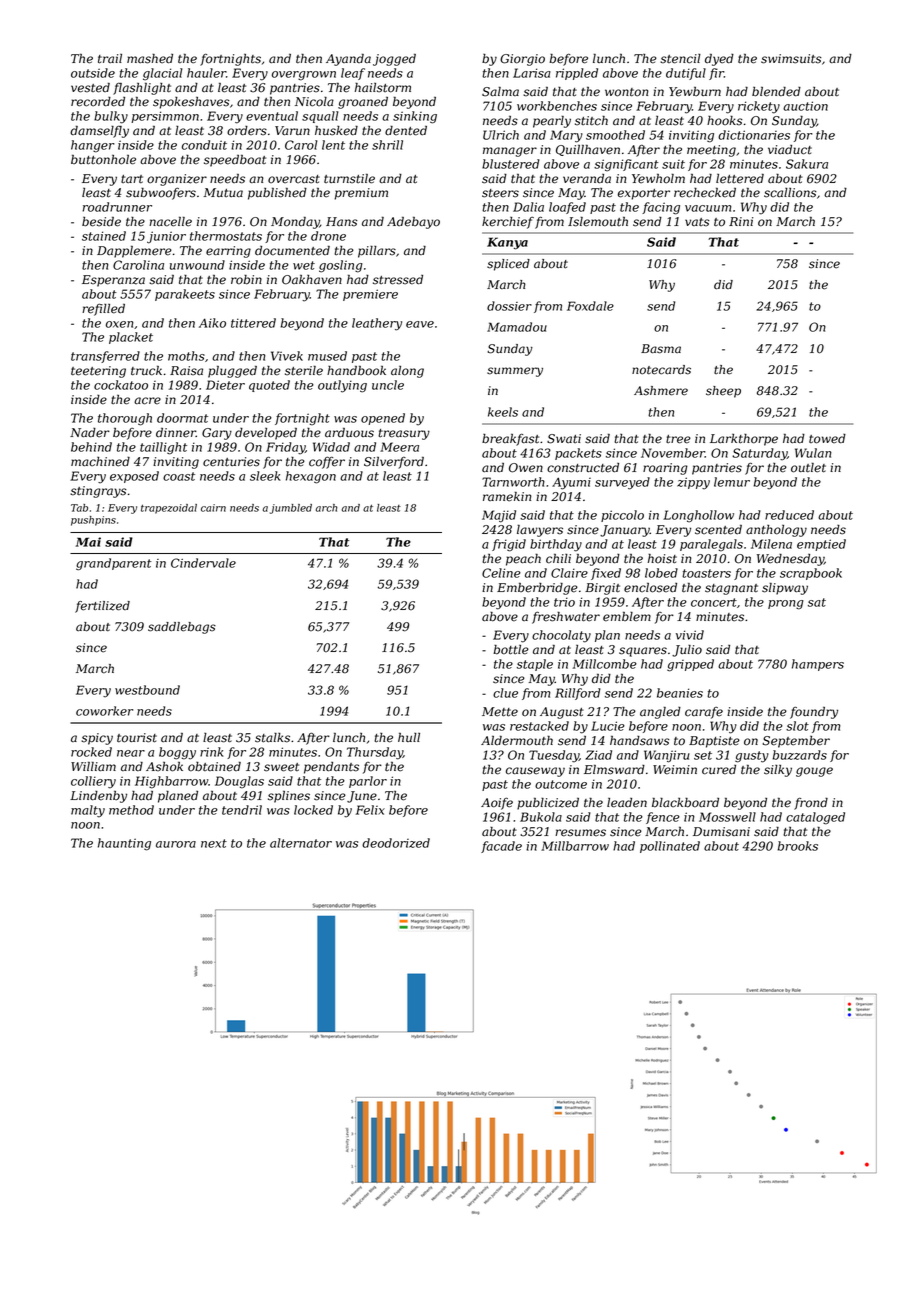 The image size is (924, 1308). I want to click on summery, so click(515, 372).
